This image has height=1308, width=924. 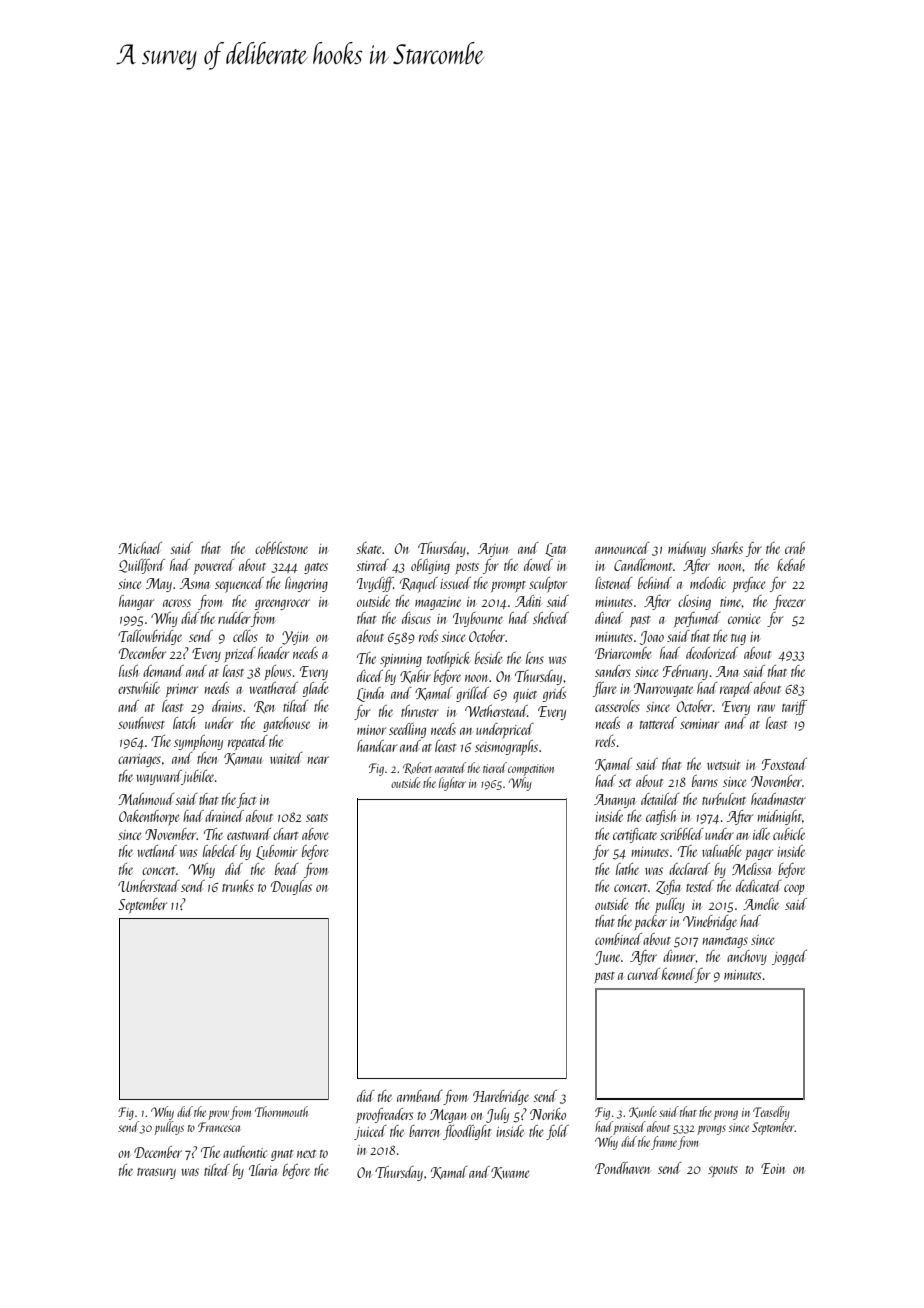 What do you see at coordinates (146, 799) in the image?
I see `Mahmoud` at bounding box center [146, 799].
